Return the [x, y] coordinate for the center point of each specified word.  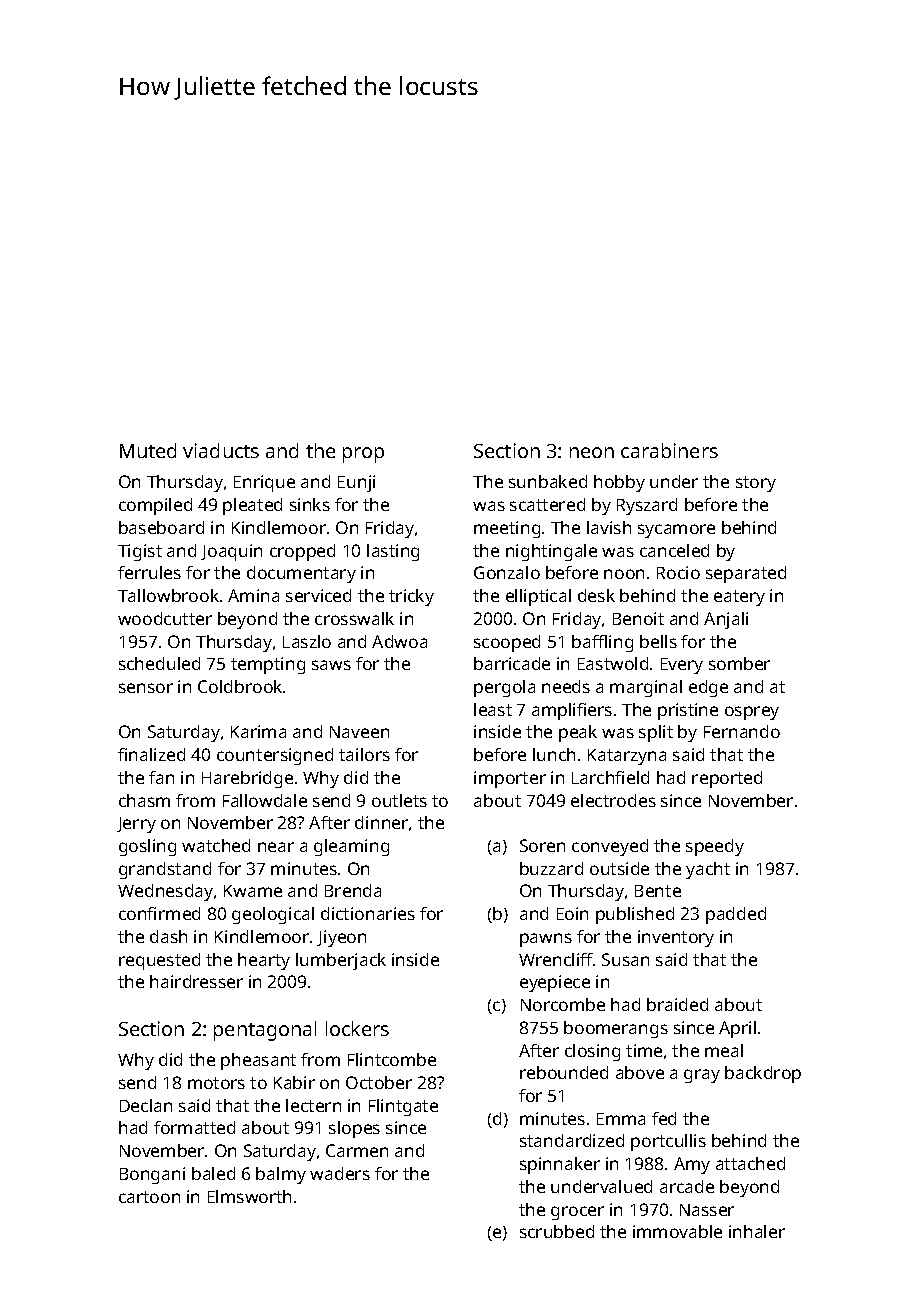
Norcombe [563, 1004]
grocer [577, 1213]
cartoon [149, 1197]
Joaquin [231, 552]
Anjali [726, 620]
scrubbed [557, 1231]
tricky [411, 597]
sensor [146, 688]
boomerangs [616, 1029]
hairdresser [196, 981]
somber [739, 663]
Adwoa [399, 641]
